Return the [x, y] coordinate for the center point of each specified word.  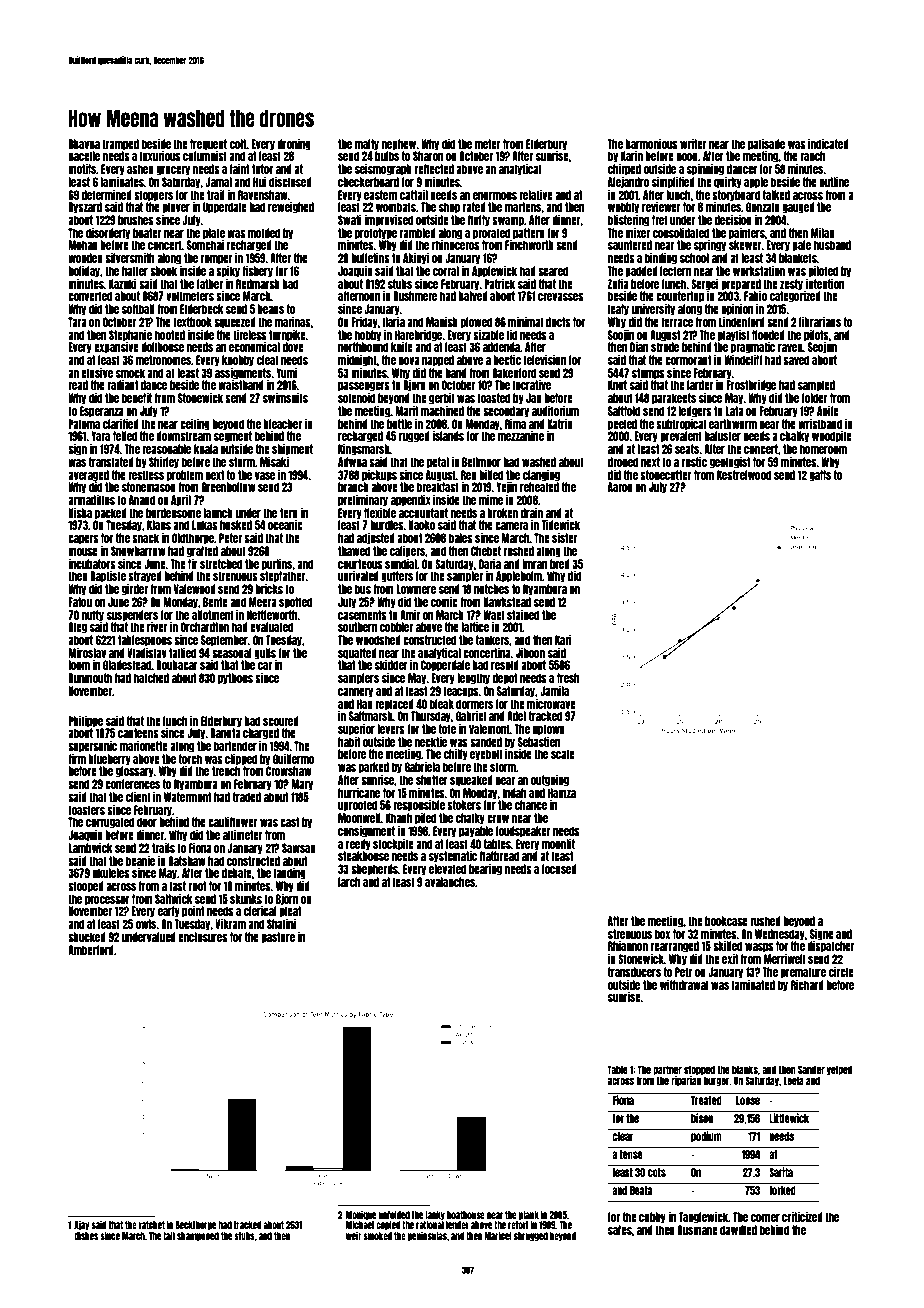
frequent [208, 145]
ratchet [152, 1225]
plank [529, 1215]
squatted [357, 654]
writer [693, 144]
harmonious [651, 144]
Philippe [85, 722]
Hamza [562, 793]
